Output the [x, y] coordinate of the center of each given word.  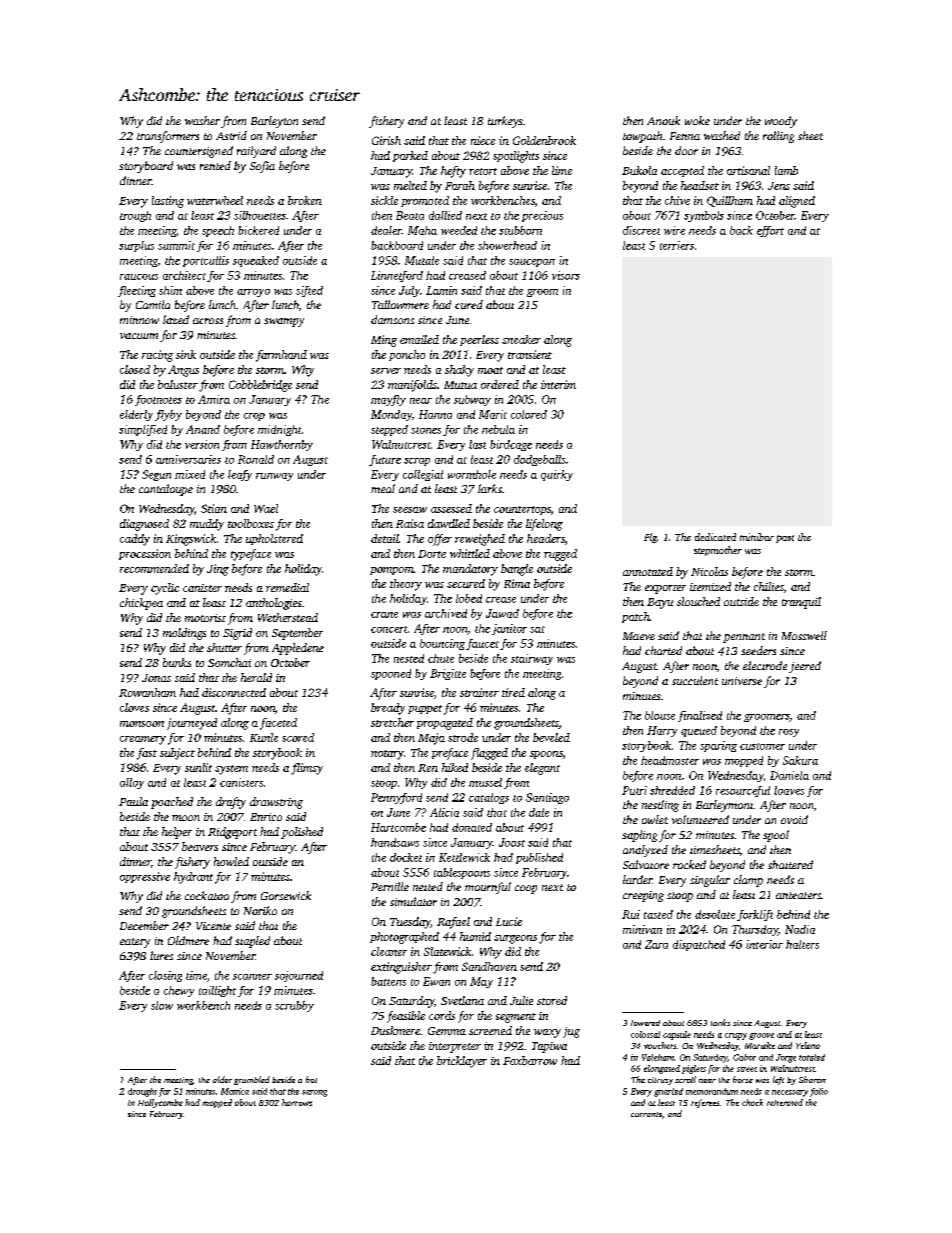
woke [697, 120]
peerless [479, 340]
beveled [551, 737]
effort [770, 231]
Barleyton [274, 122]
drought [142, 1092]
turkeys [505, 122]
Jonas [156, 678]
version [202, 444]
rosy [789, 733]
